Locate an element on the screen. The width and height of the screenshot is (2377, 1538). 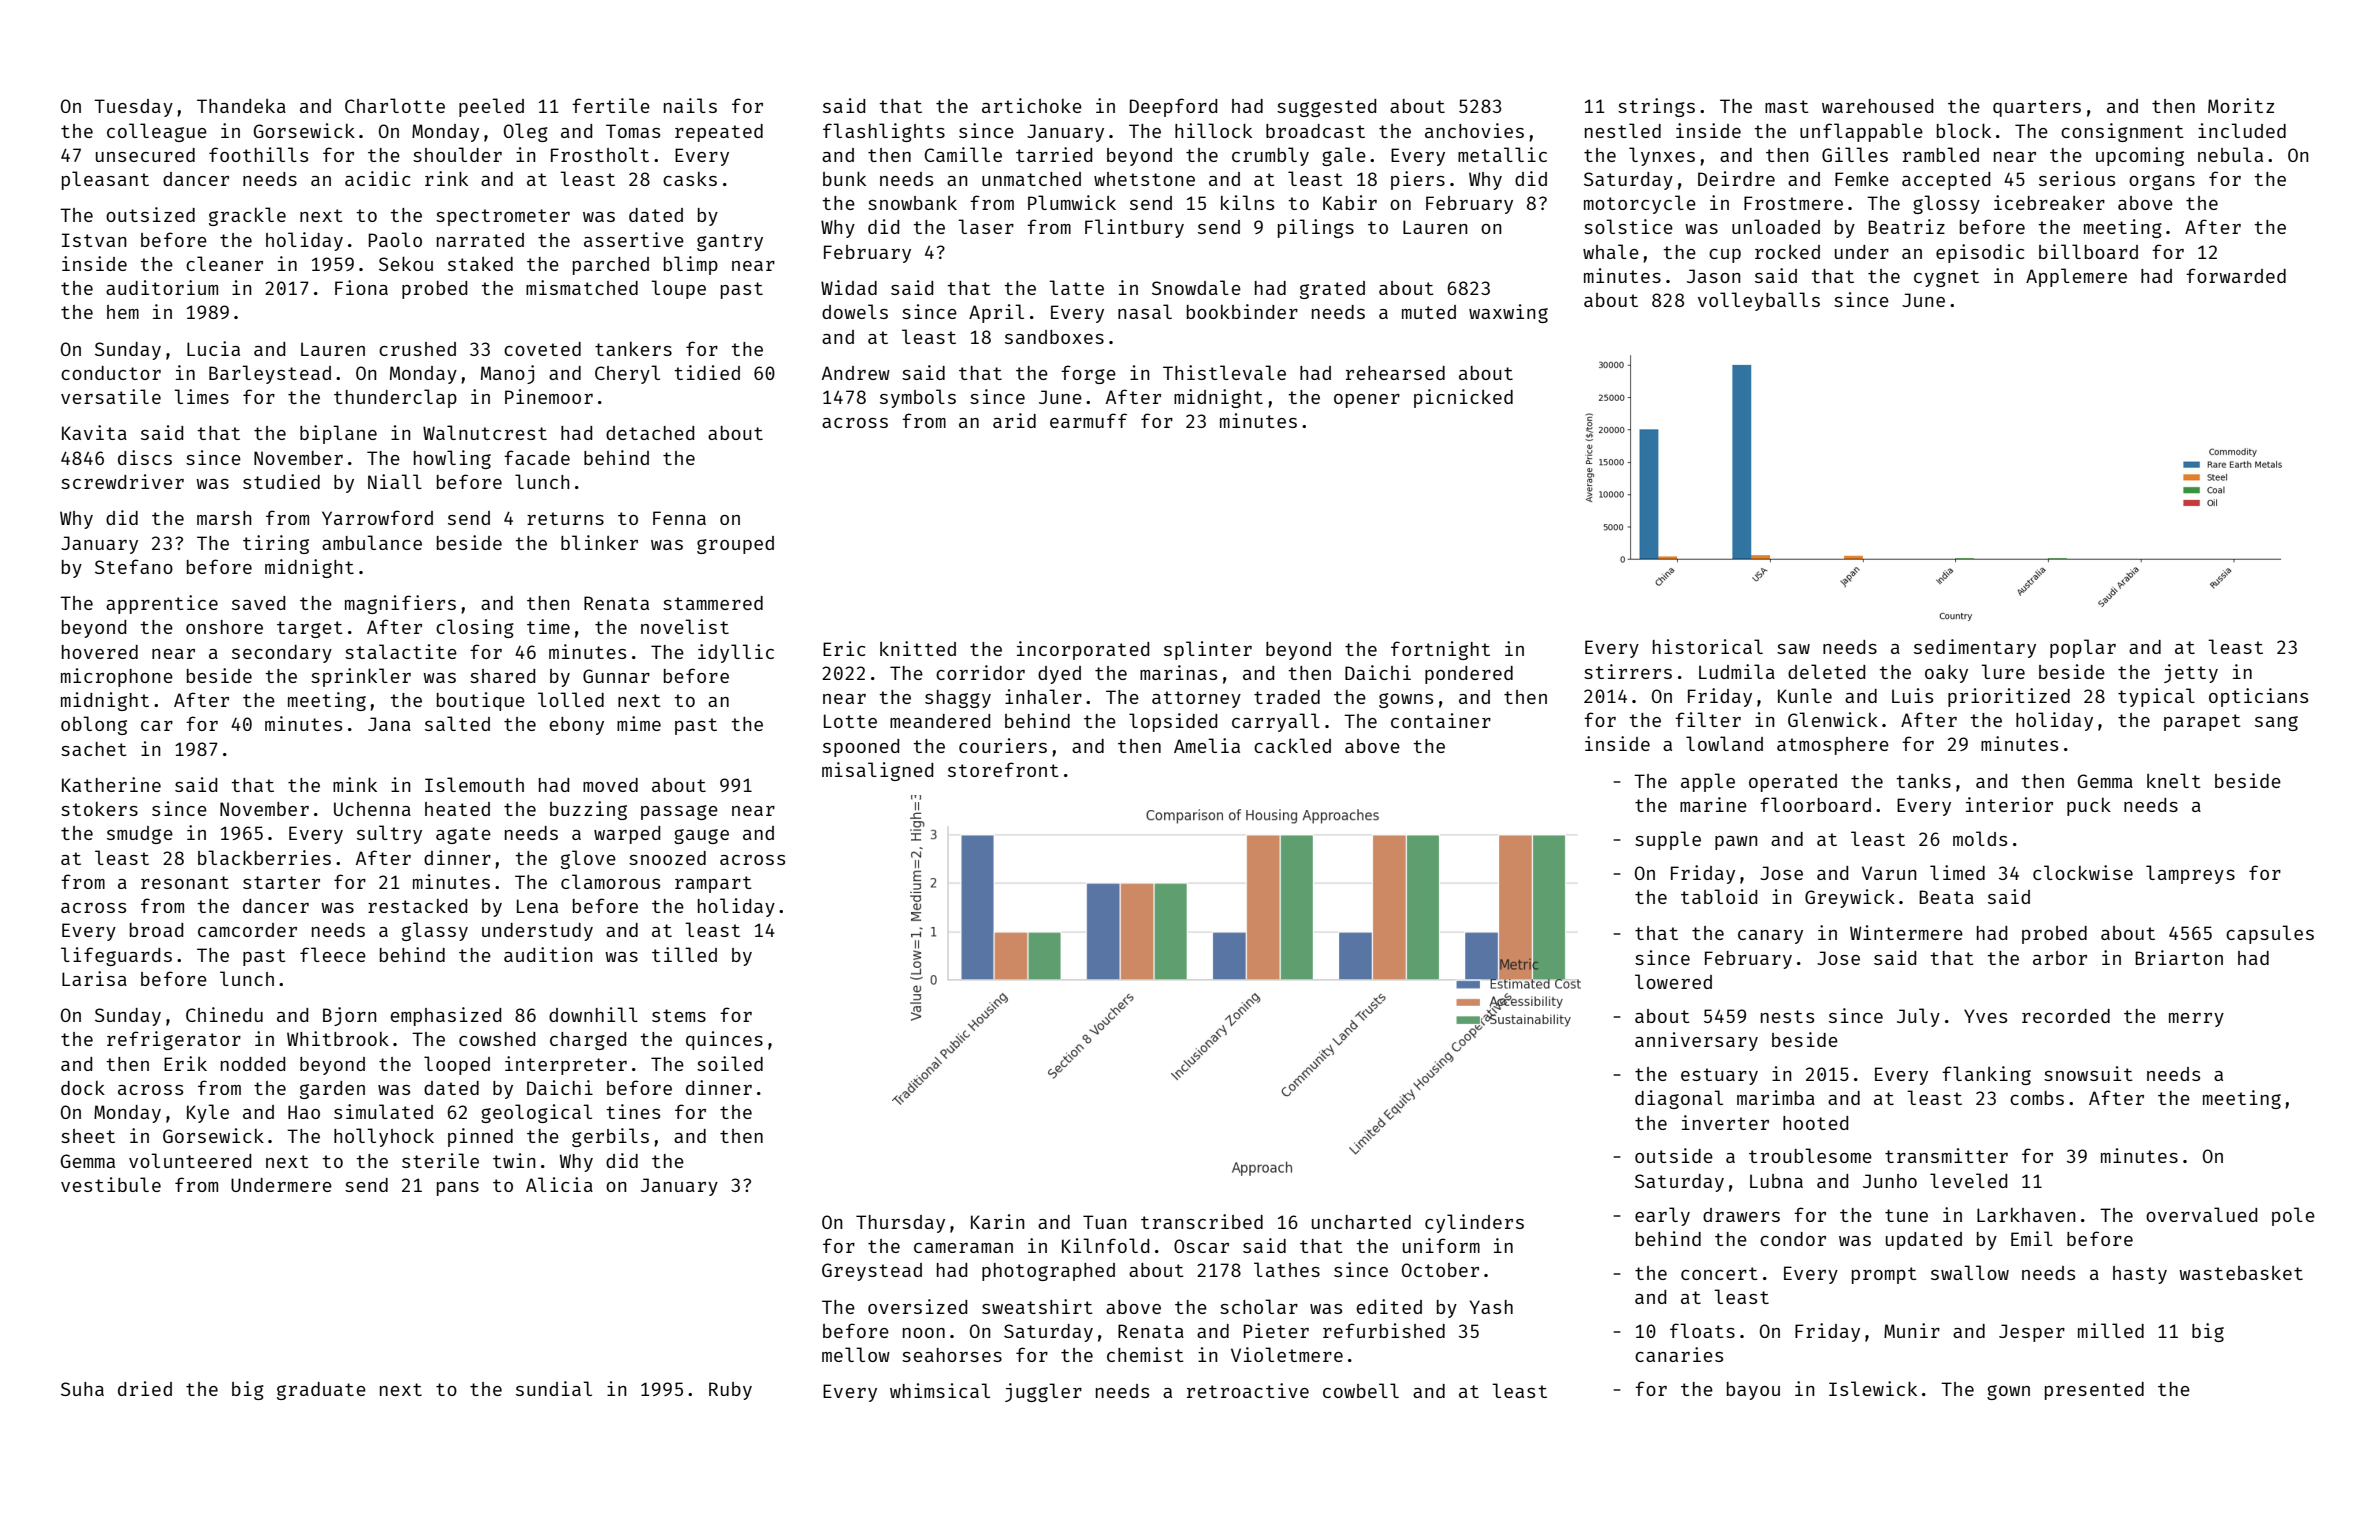
acidic is located at coordinates (377, 178).
